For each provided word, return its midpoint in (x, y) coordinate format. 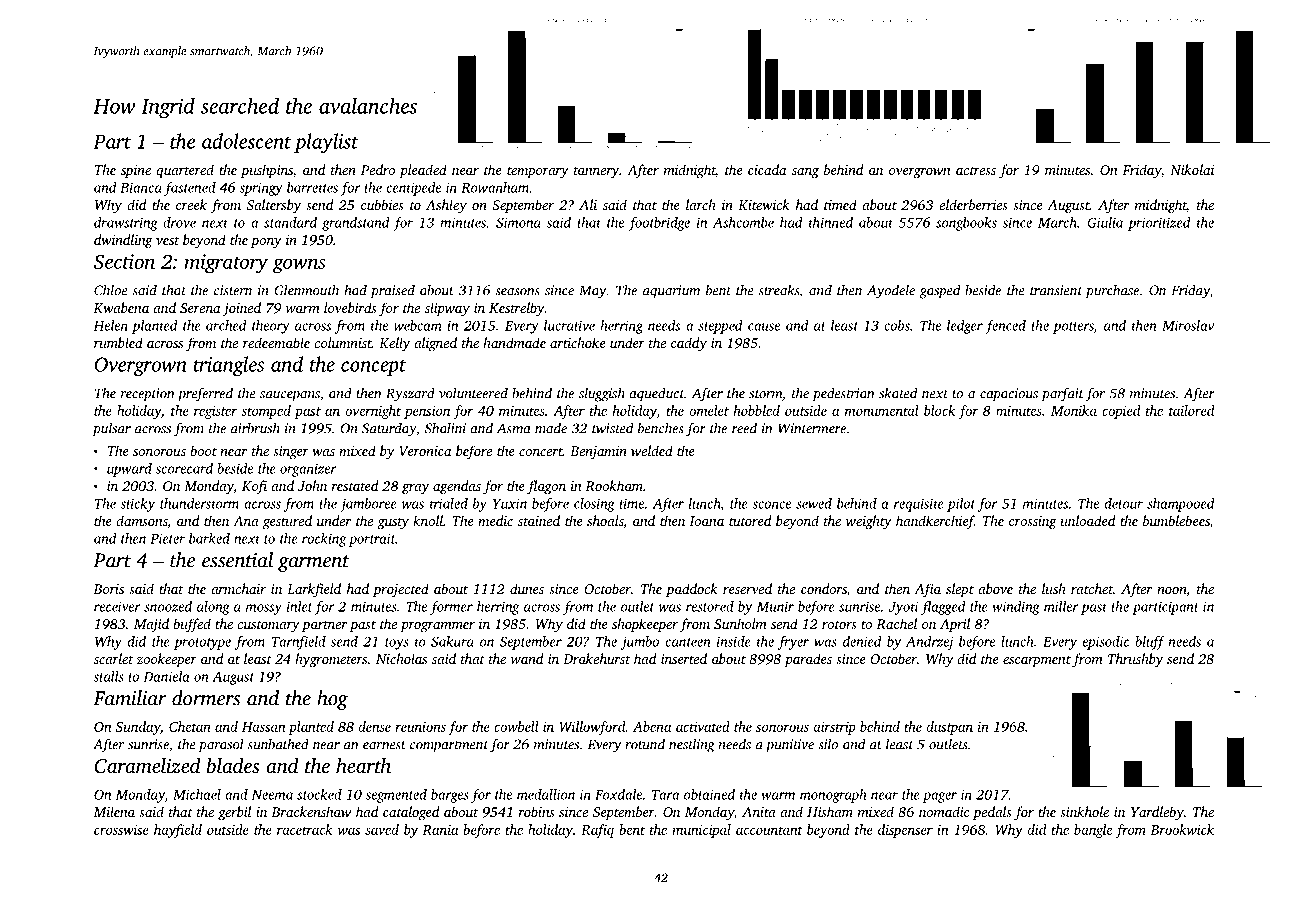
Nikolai (1192, 169)
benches (661, 428)
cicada (767, 169)
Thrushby (1135, 660)
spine (136, 171)
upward (129, 470)
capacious (1009, 395)
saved (382, 829)
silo (828, 744)
